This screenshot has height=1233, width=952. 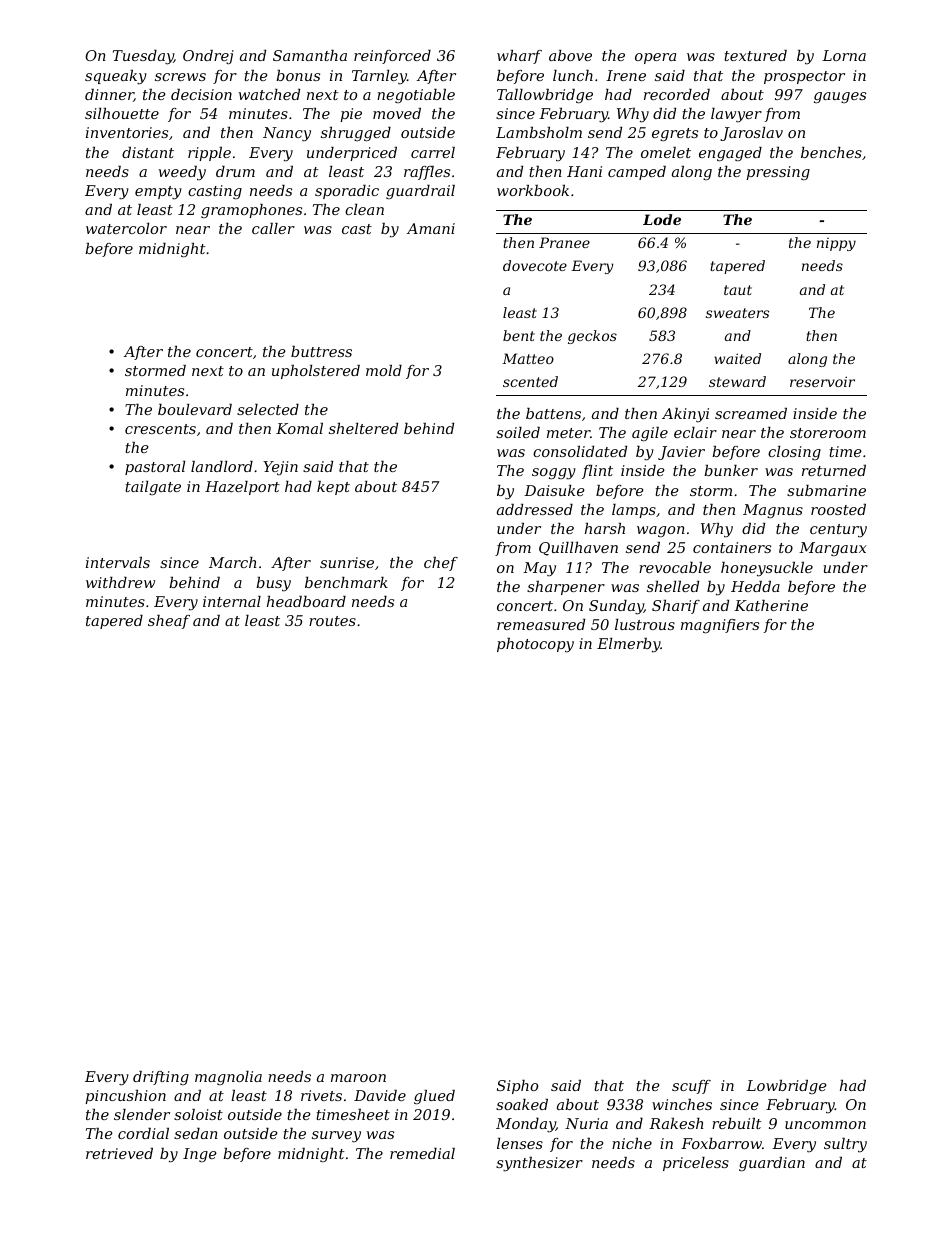 I want to click on containers, so click(x=732, y=547).
